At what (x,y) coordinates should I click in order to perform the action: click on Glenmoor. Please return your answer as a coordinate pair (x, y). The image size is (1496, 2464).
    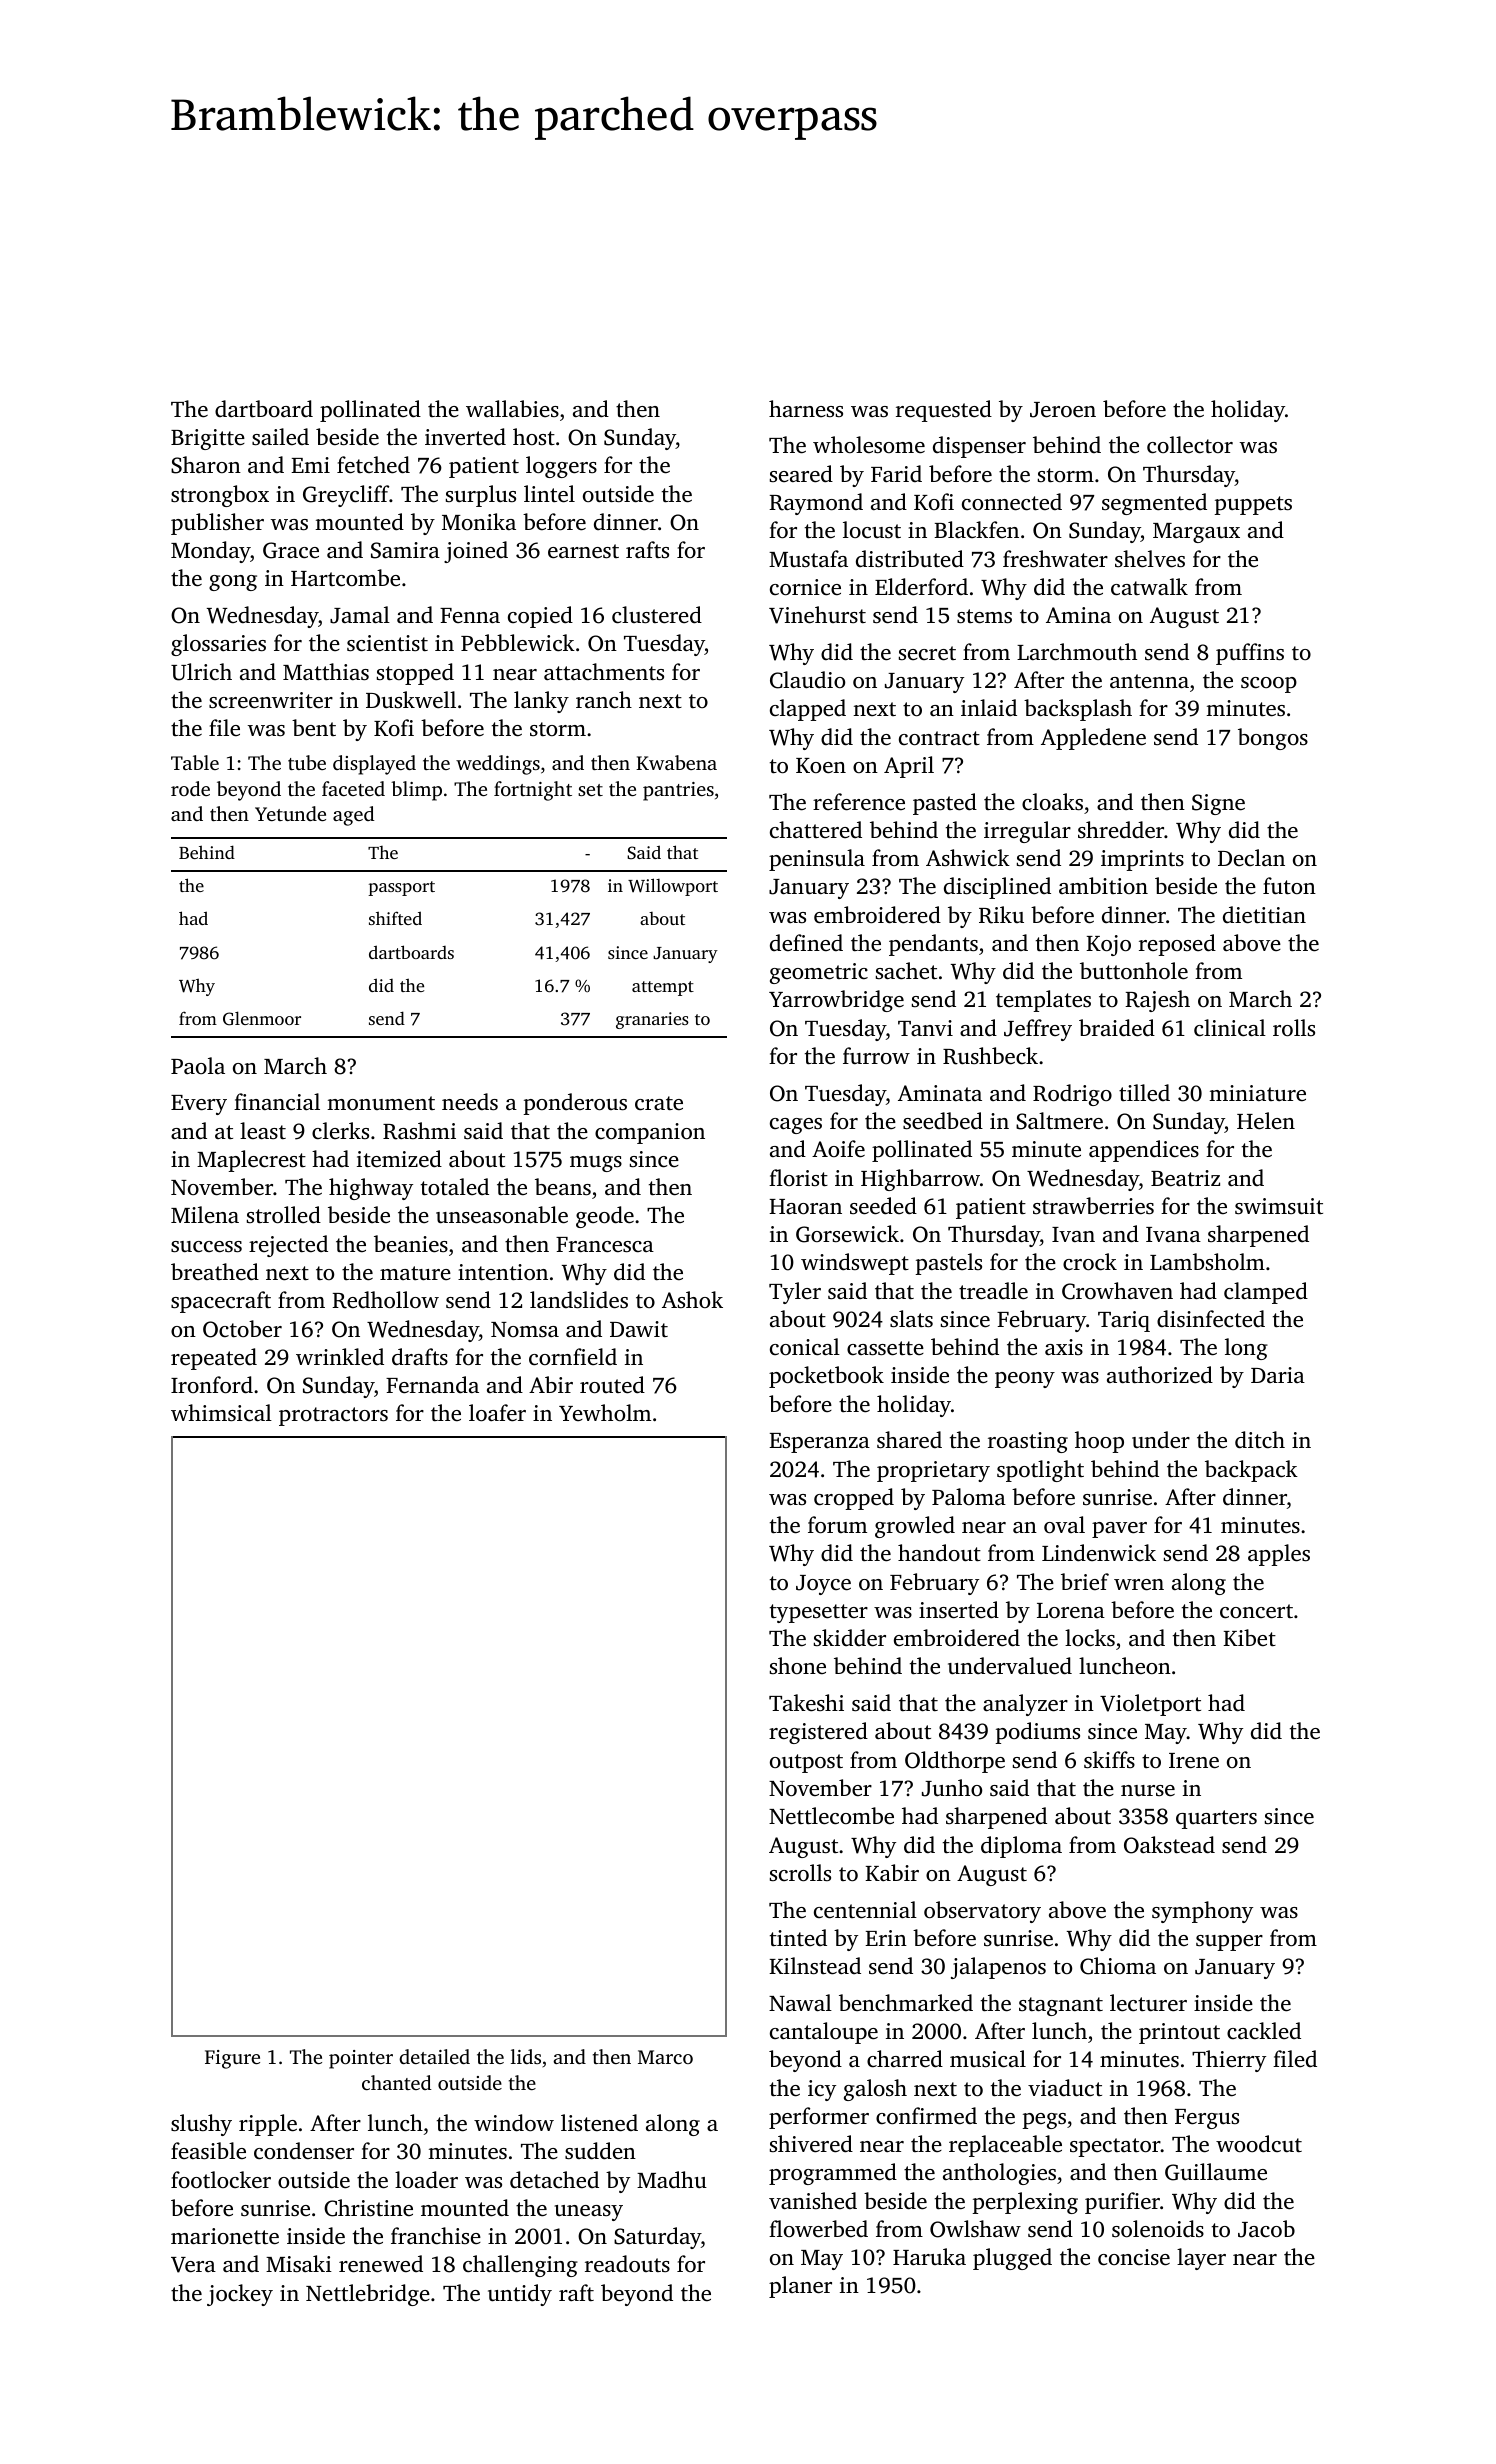
    Looking at the image, I should click on (262, 1018).
